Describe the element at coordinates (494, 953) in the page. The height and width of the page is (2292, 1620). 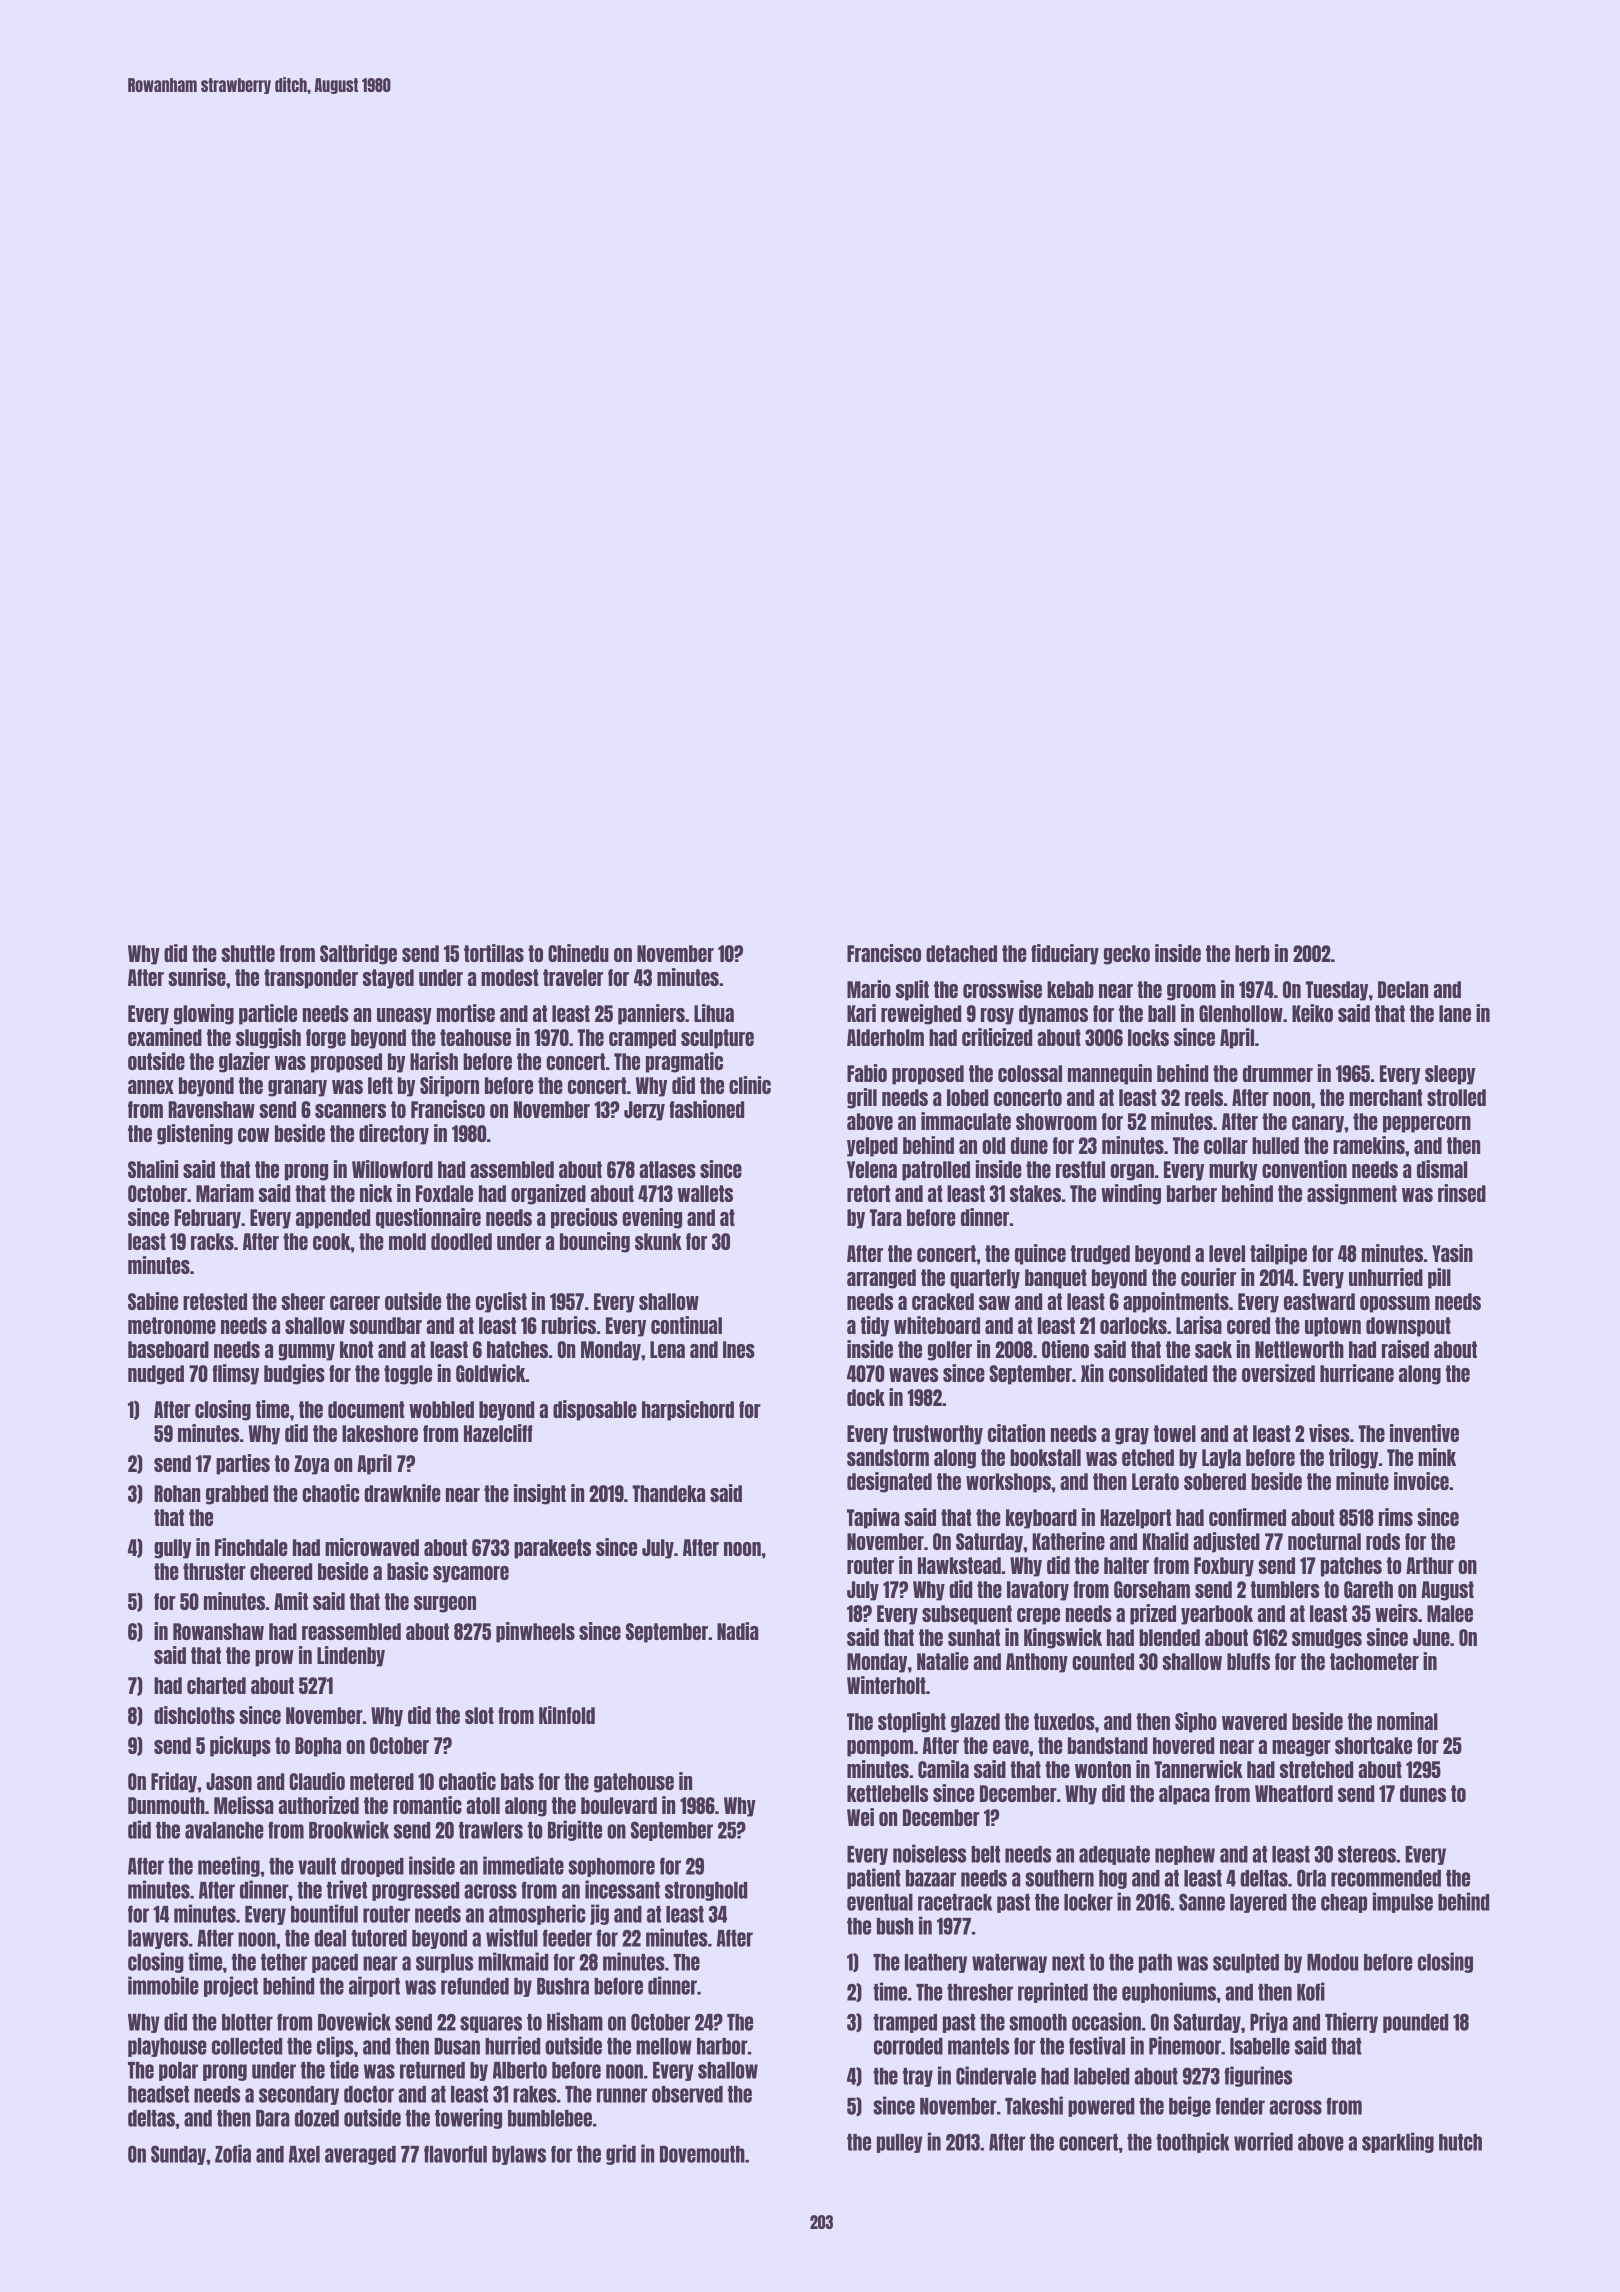
I see `tortillas` at that location.
